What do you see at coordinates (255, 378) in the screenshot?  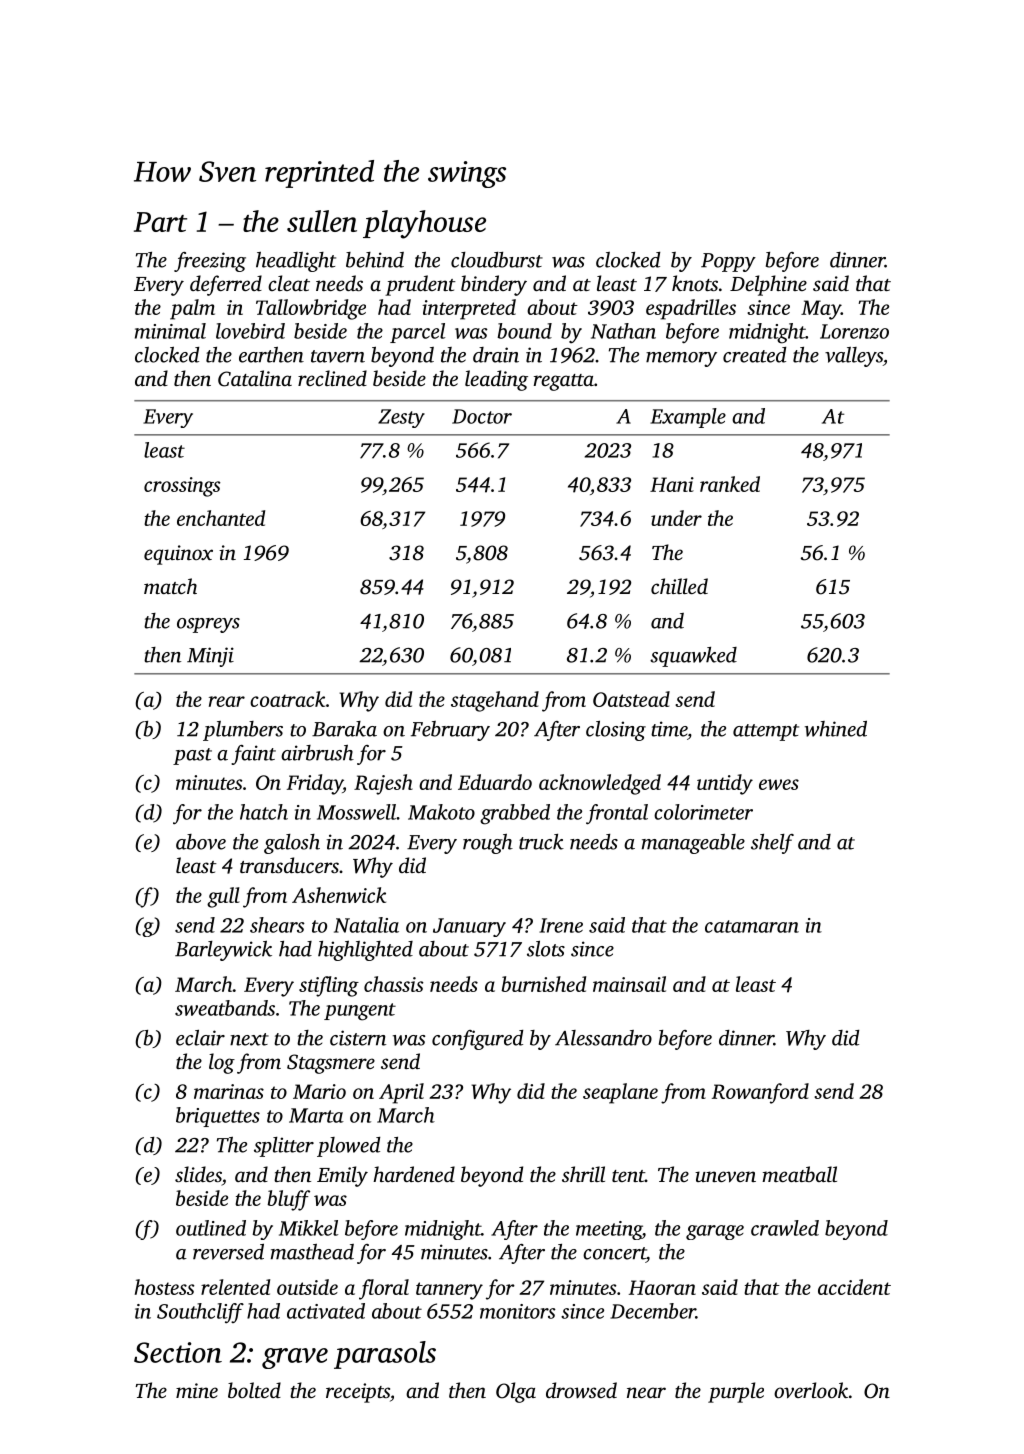 I see `Catalina` at bounding box center [255, 378].
